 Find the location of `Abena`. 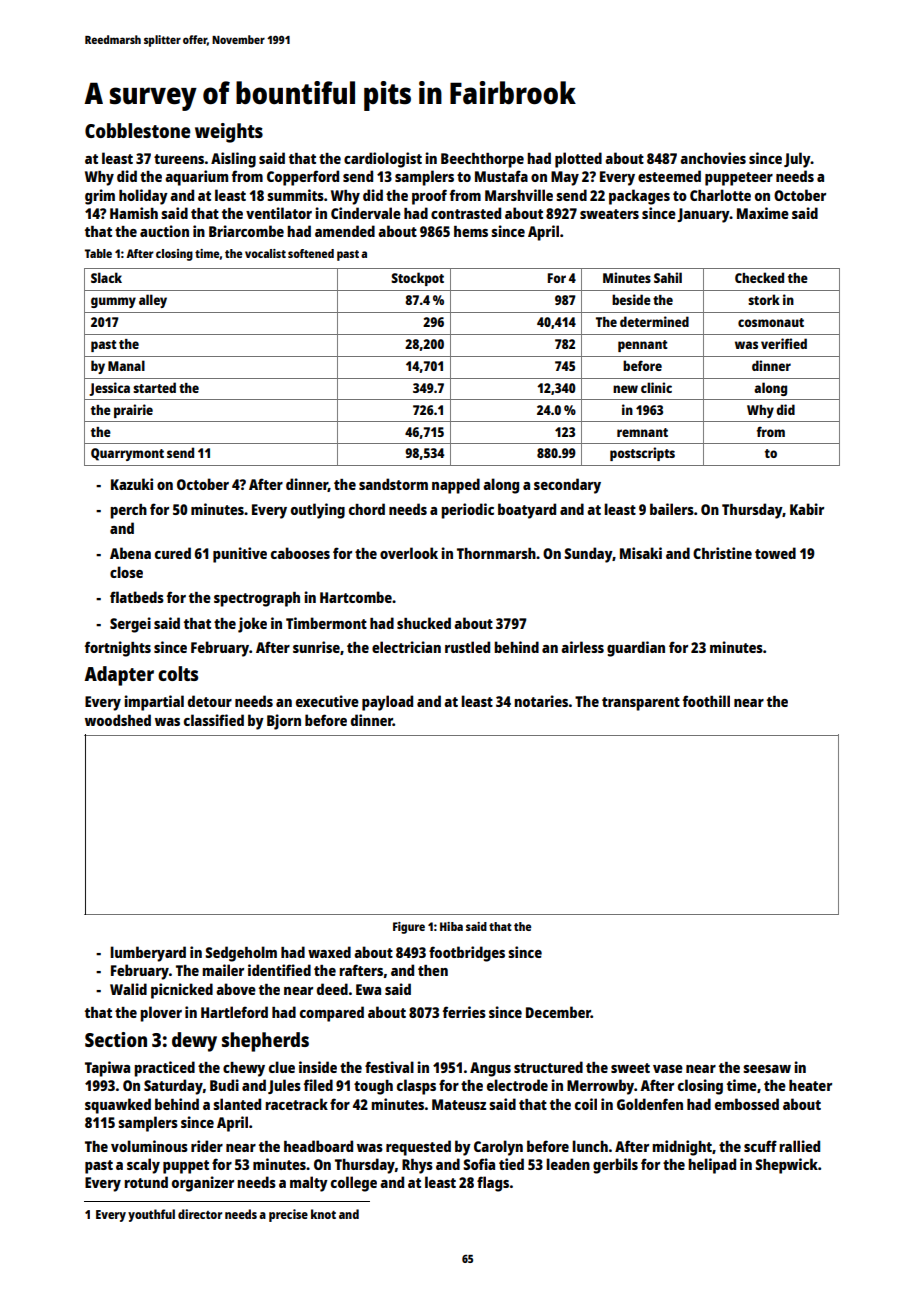

Abena is located at coordinates (130, 553).
